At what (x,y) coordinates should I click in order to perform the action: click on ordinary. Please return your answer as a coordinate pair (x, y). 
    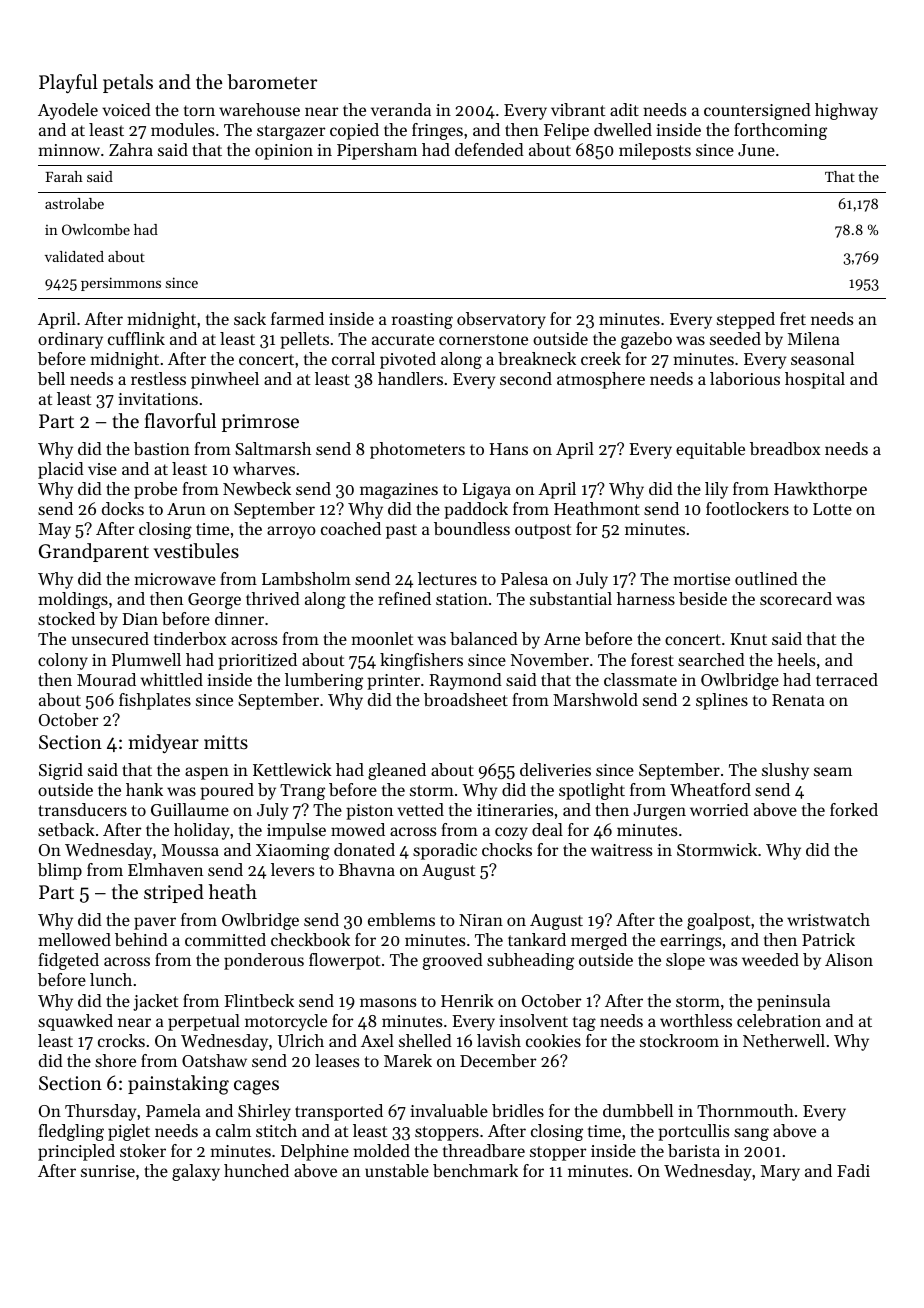
    Looking at the image, I should click on (70, 340).
